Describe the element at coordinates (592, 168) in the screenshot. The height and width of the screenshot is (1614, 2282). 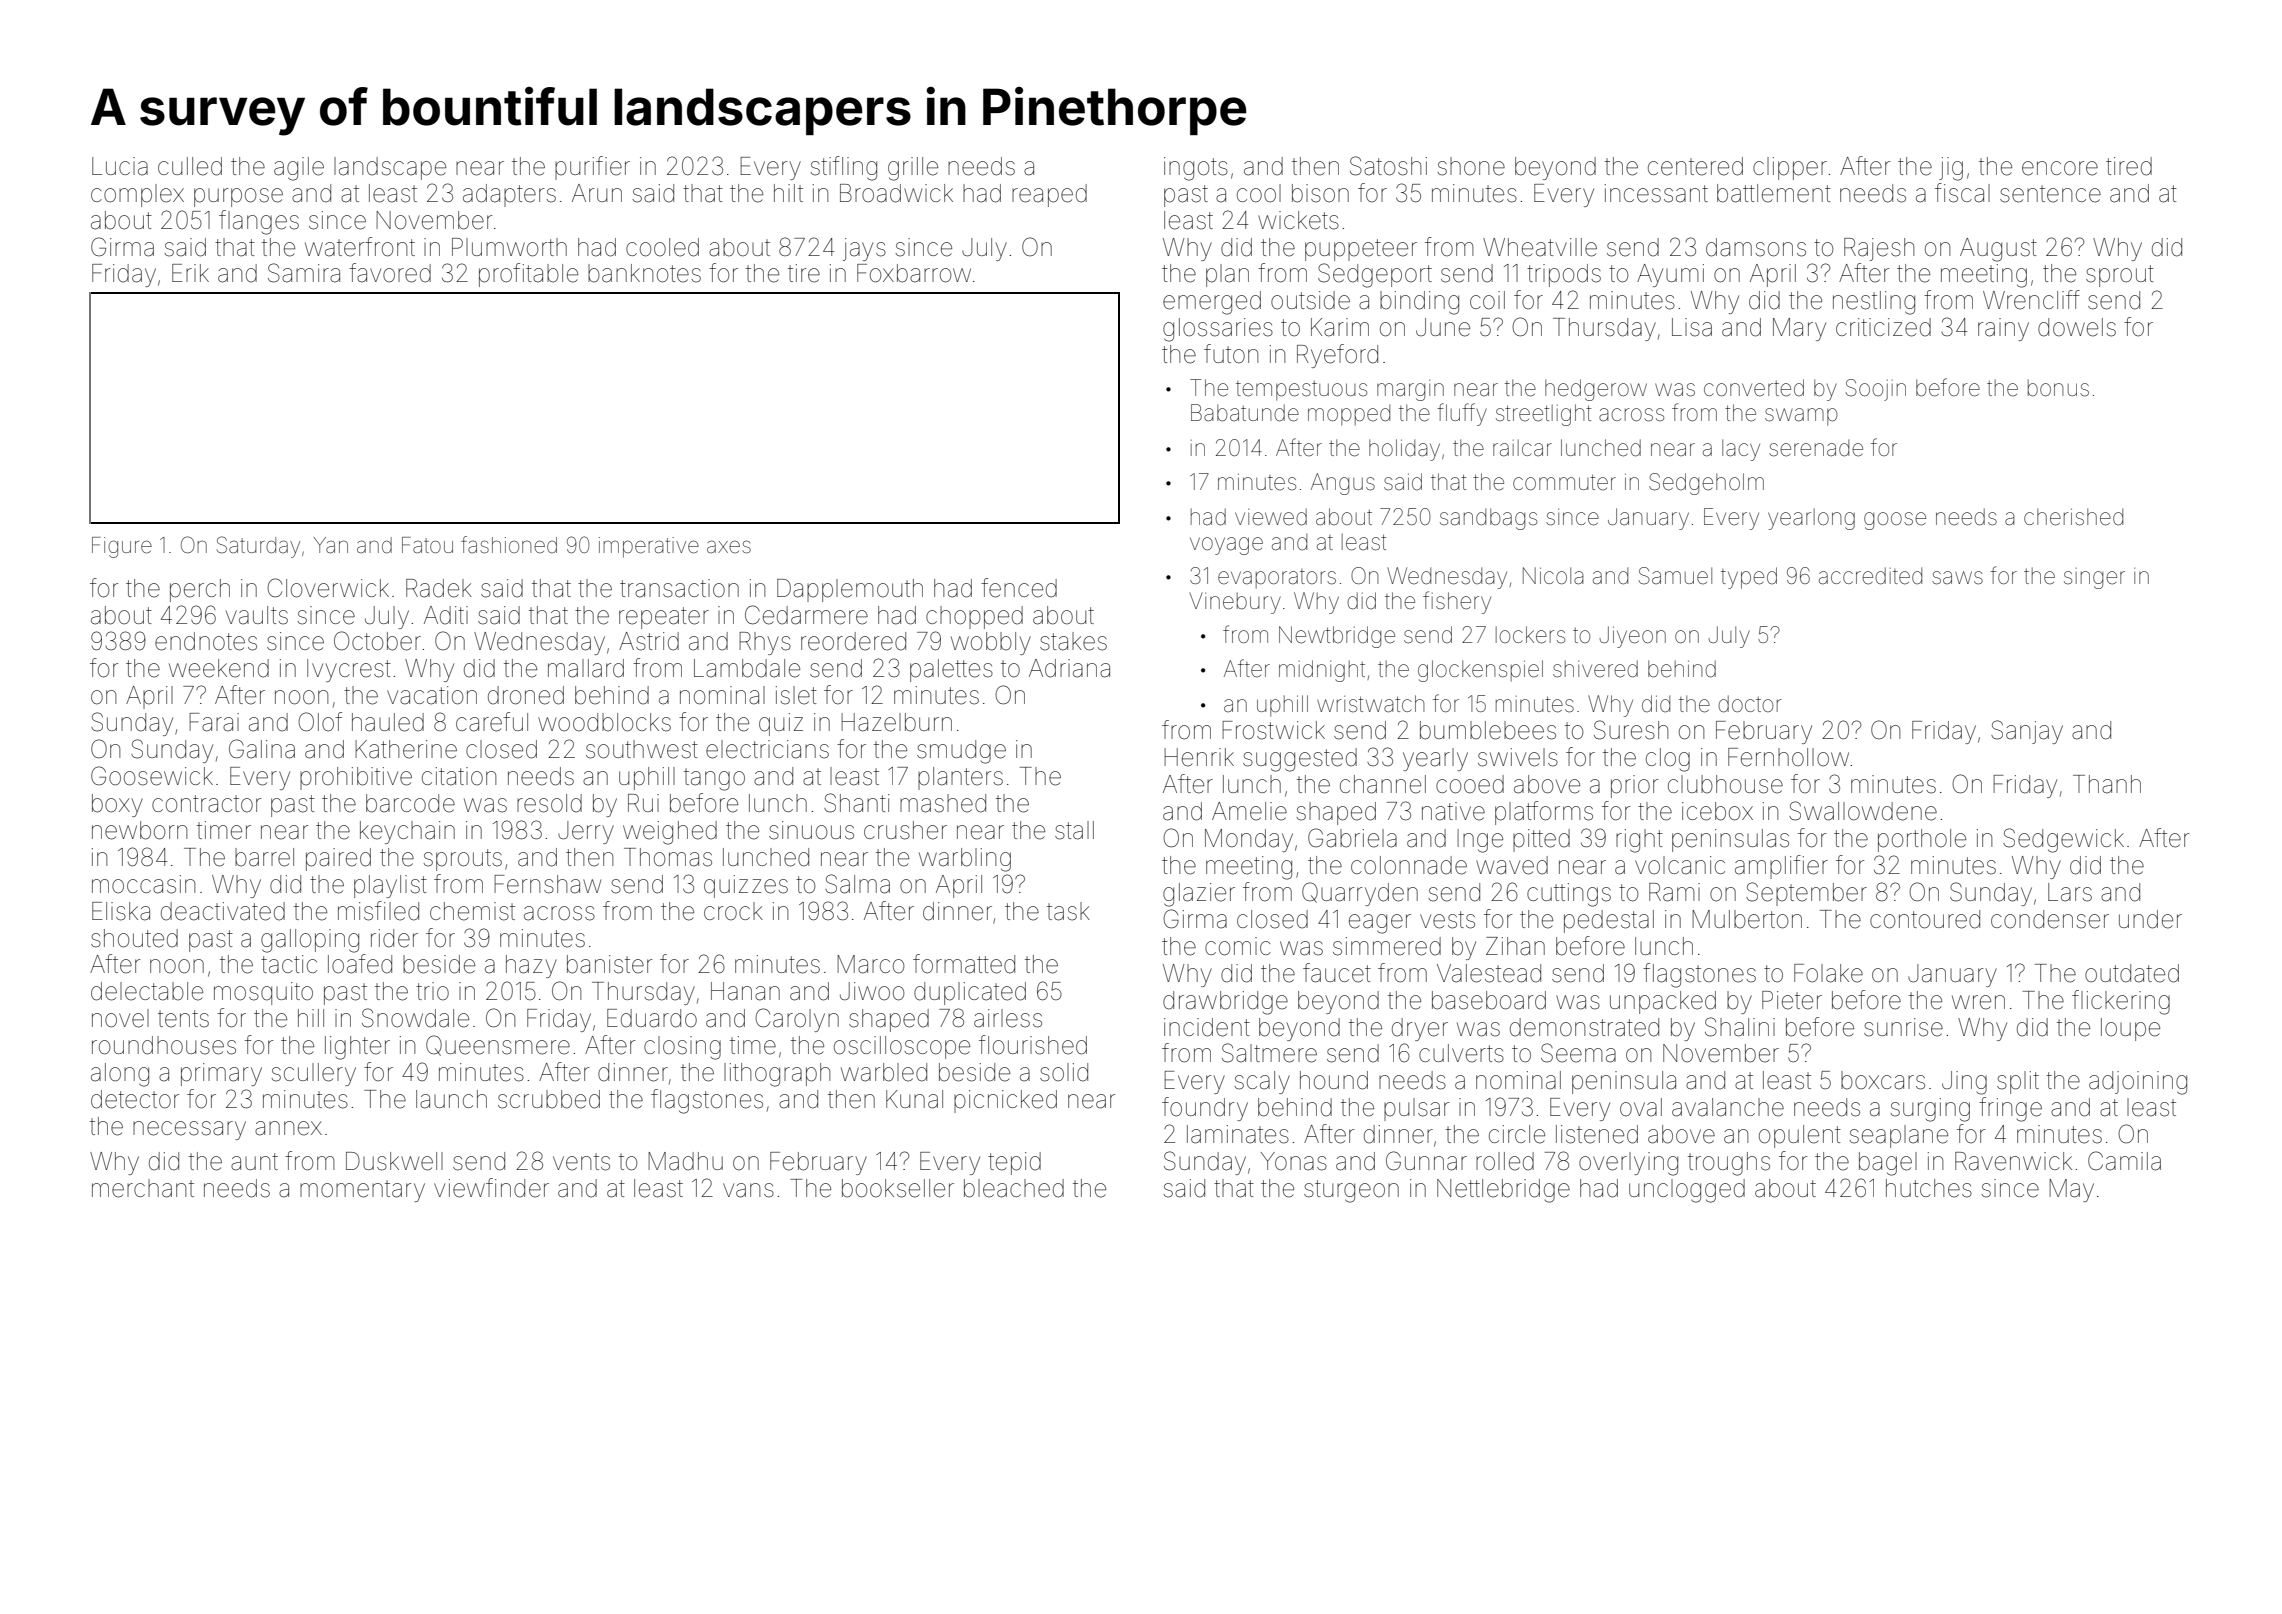
I see `purifier` at that location.
